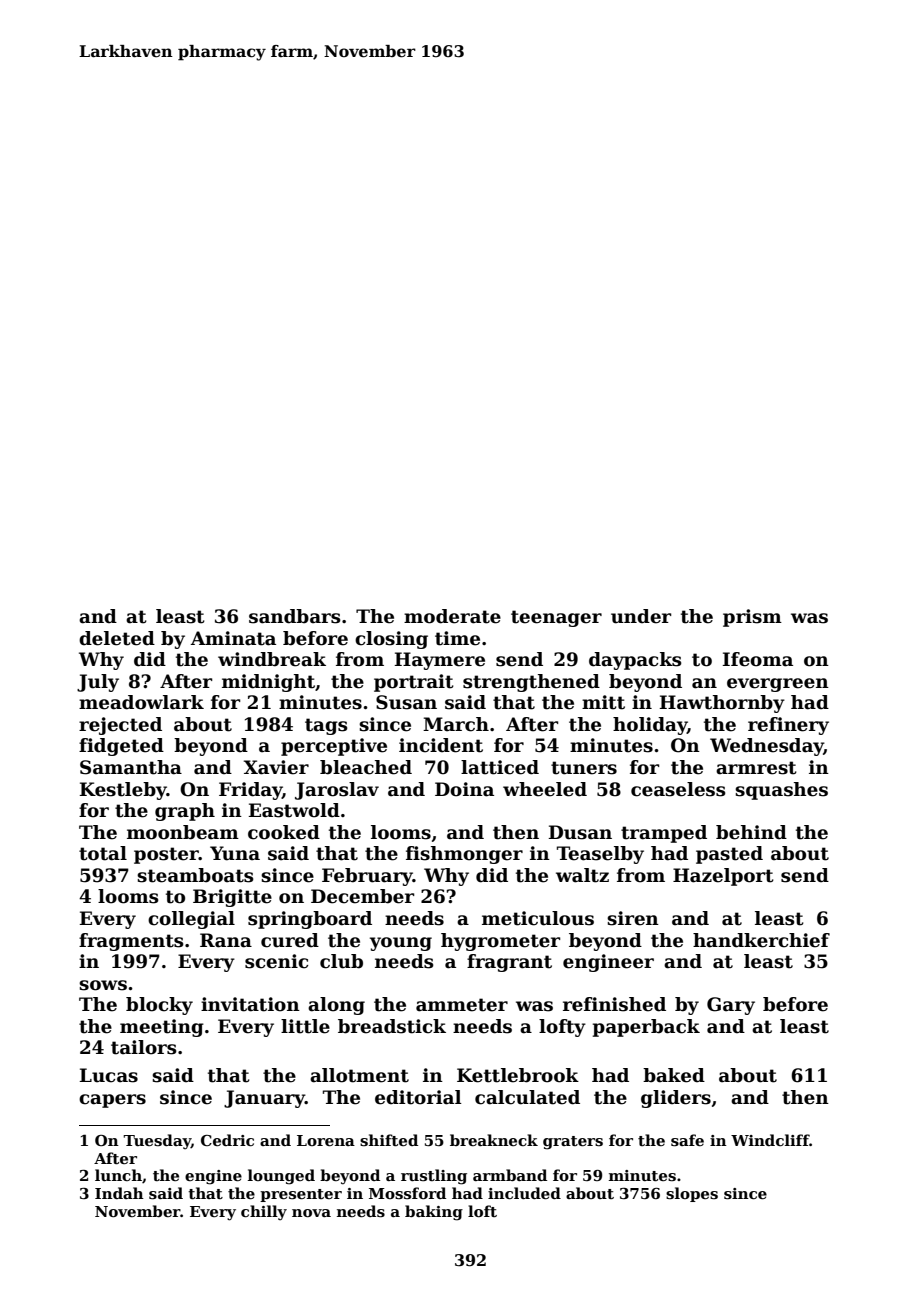 This page has width=908, height=1316. I want to click on included, so click(524, 1193).
